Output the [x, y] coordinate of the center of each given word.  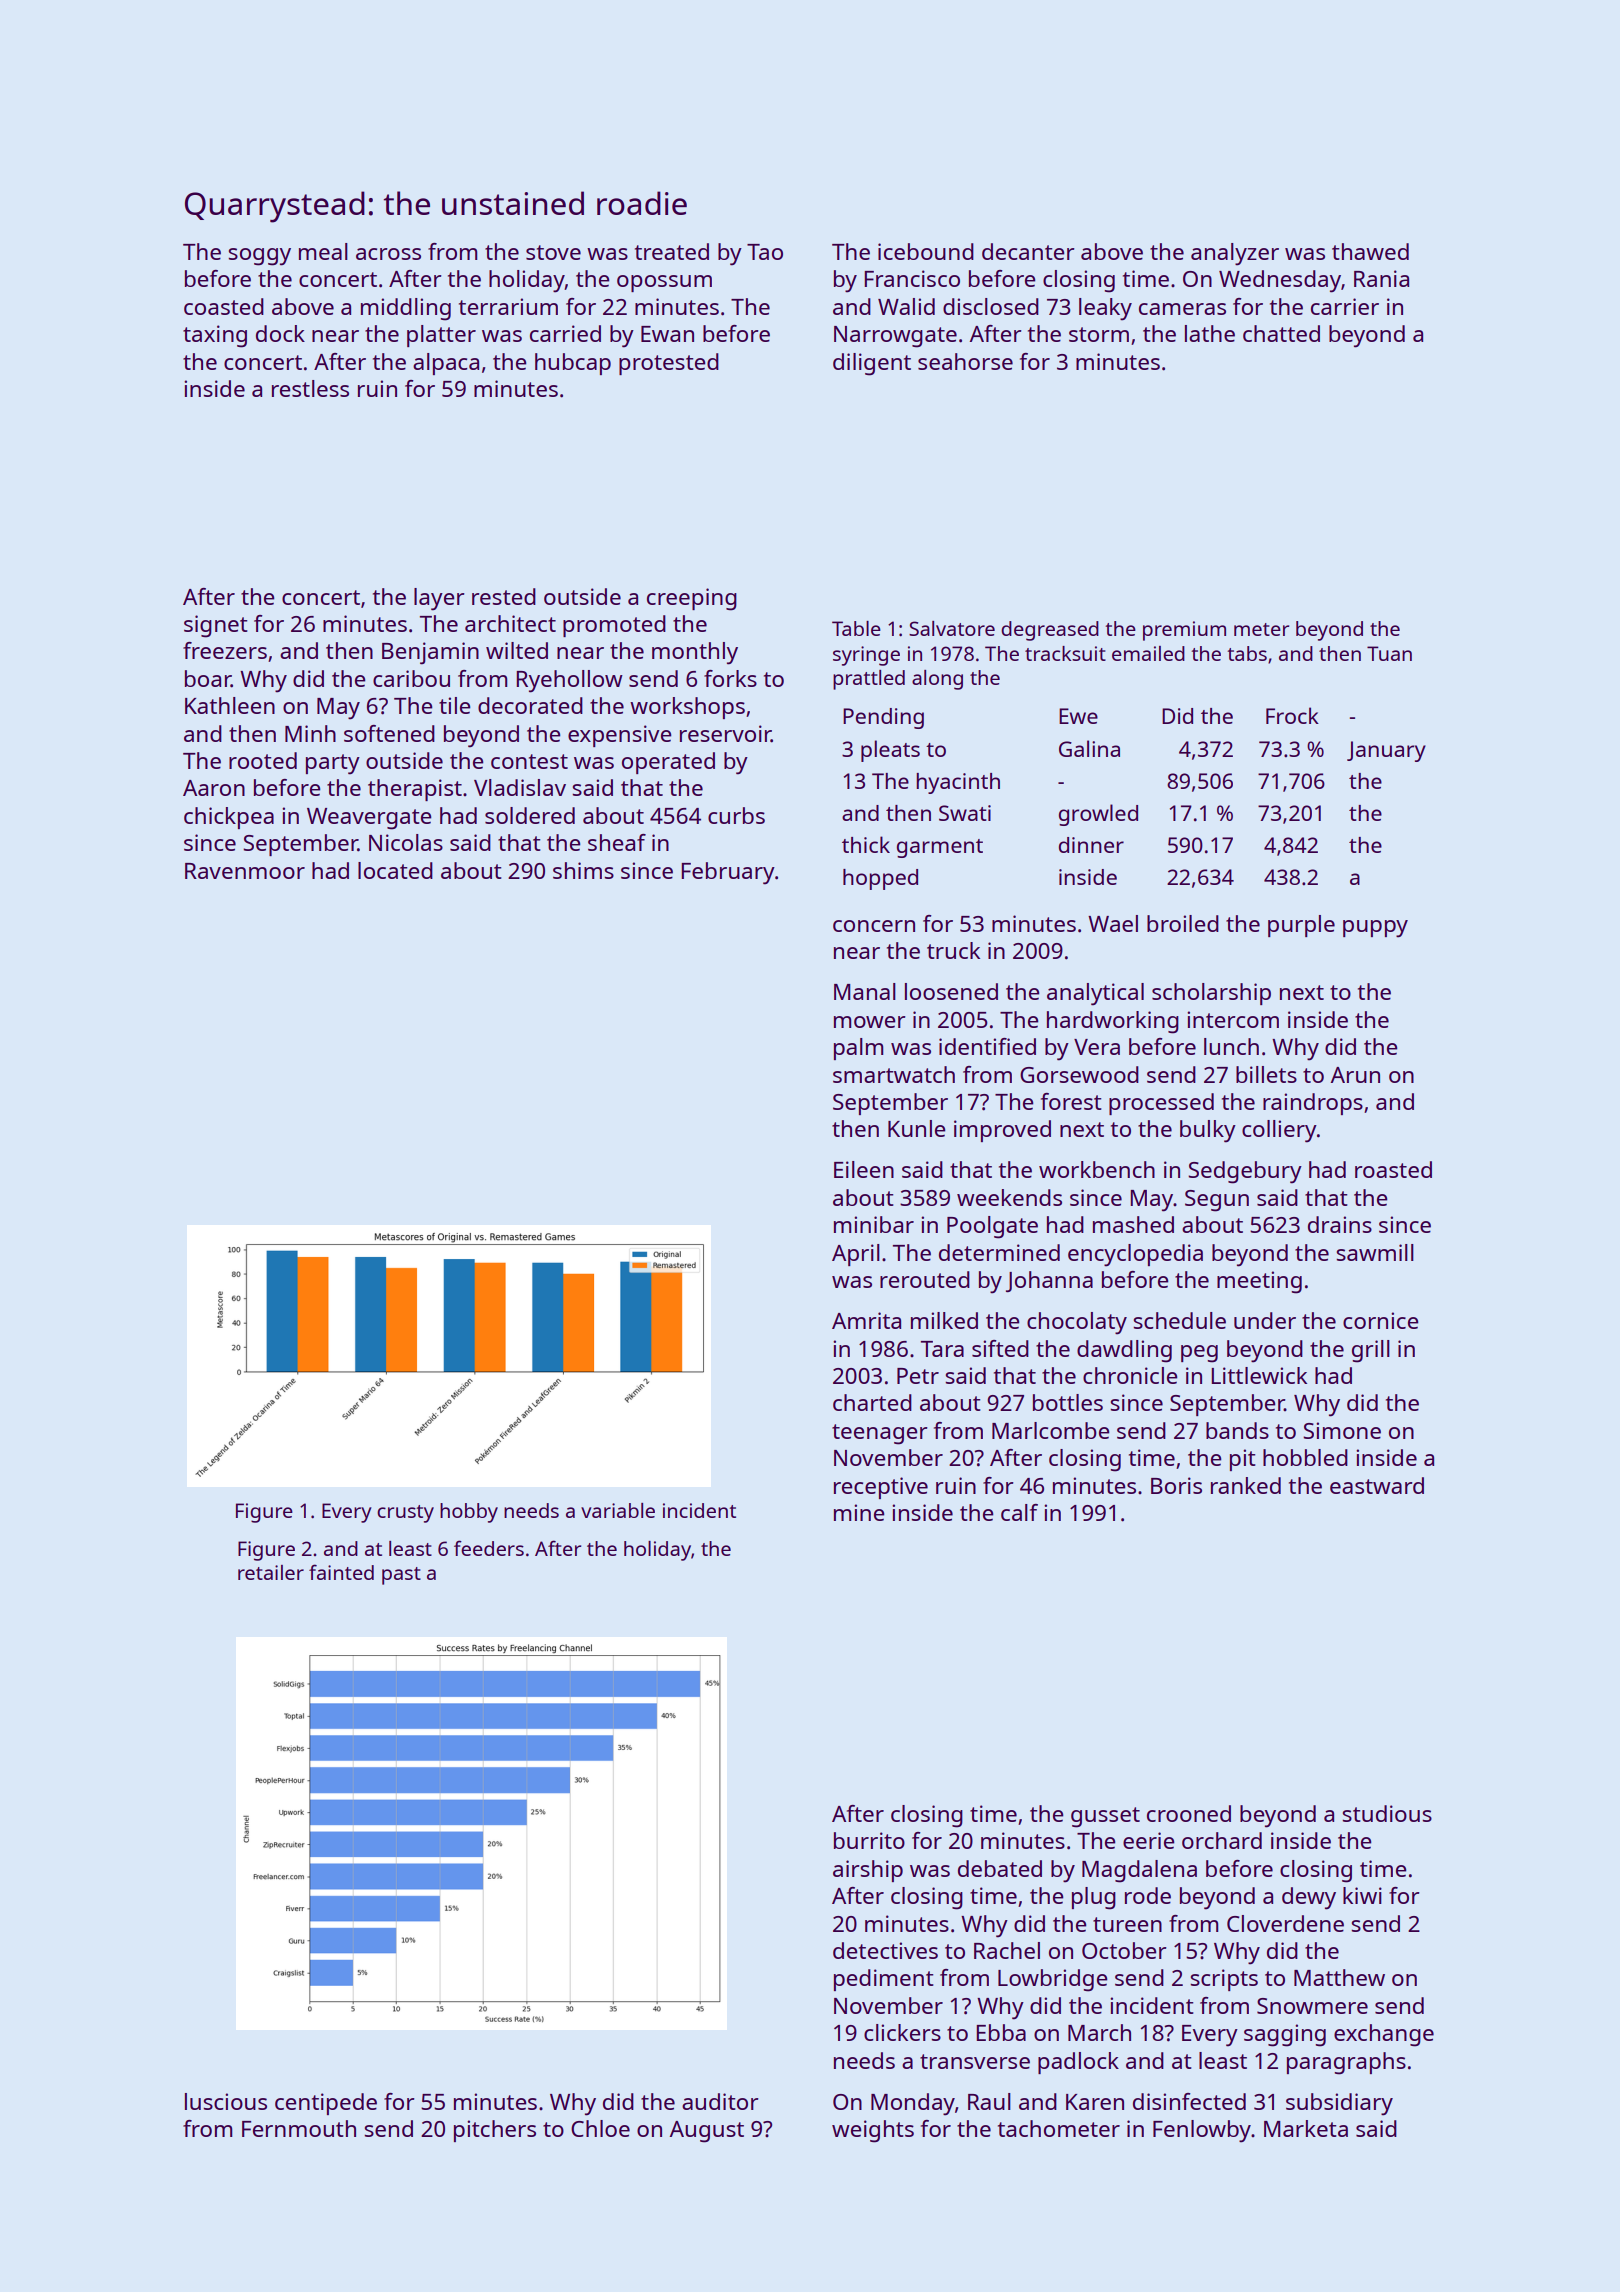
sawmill [1375, 1252]
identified [987, 1046]
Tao [765, 252]
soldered [530, 815]
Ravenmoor [245, 871]
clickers [902, 2032]
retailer [271, 1572]
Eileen [864, 1169]
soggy [259, 257]
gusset [1105, 1817]
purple [1301, 926]
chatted [1281, 333]
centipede [326, 2104]
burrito [869, 1840]
